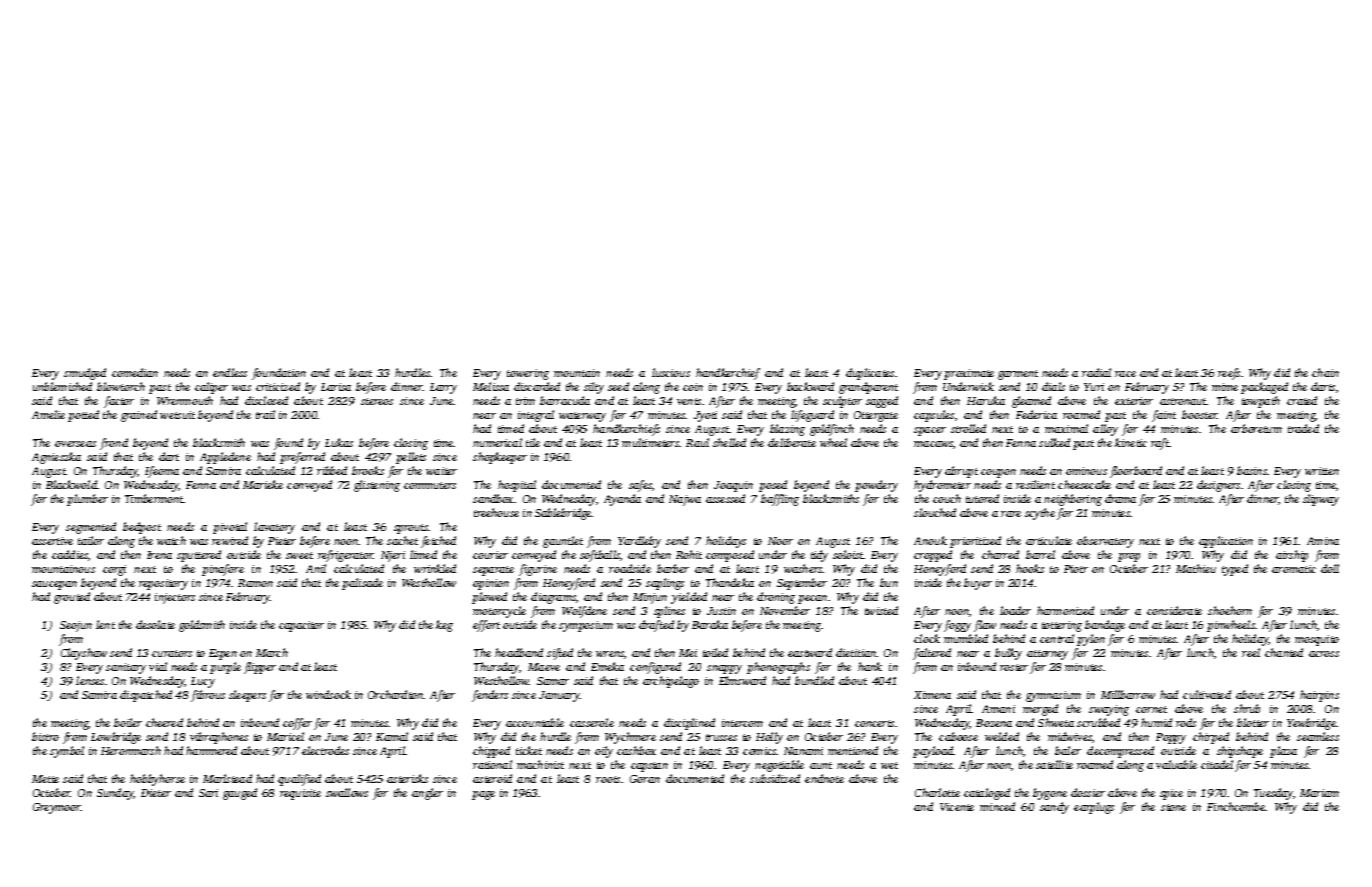  Describe the element at coordinates (645, 779) in the image. I see `Goran` at that location.
